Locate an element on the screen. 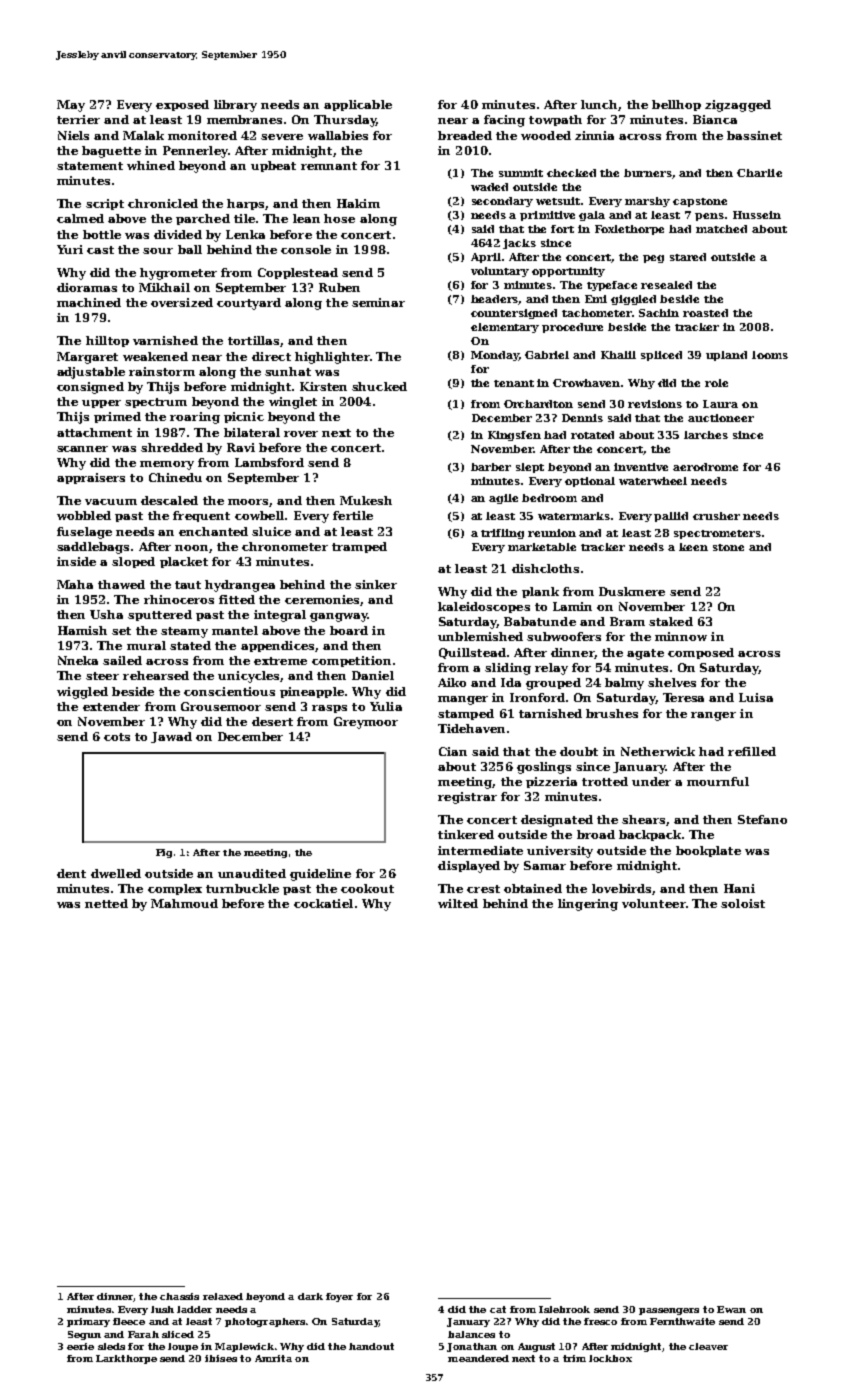 The image size is (849, 1400). matched is located at coordinates (721, 229).
